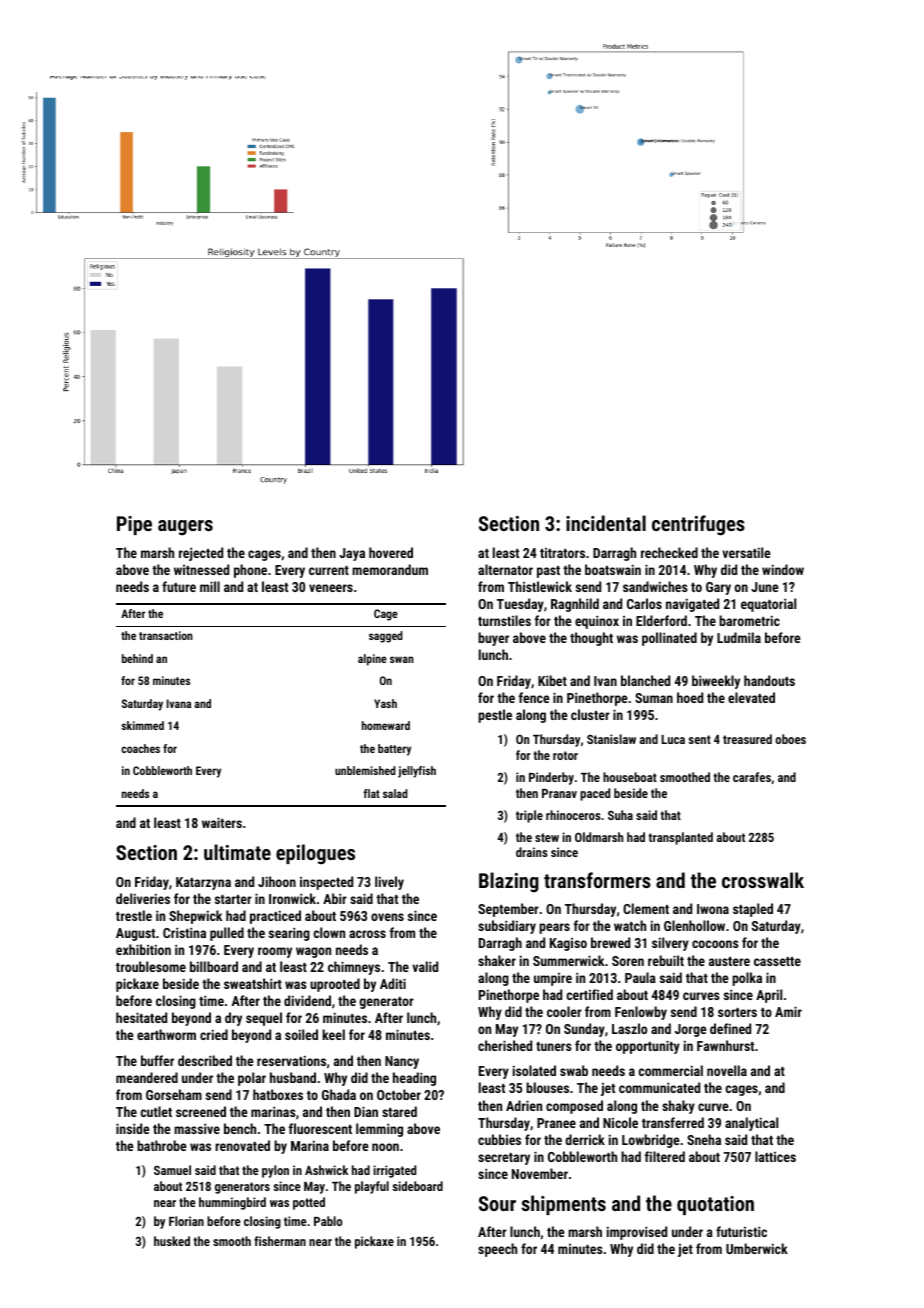 The height and width of the image is (1308, 924). What do you see at coordinates (637, 1233) in the image?
I see `improvised` at bounding box center [637, 1233].
